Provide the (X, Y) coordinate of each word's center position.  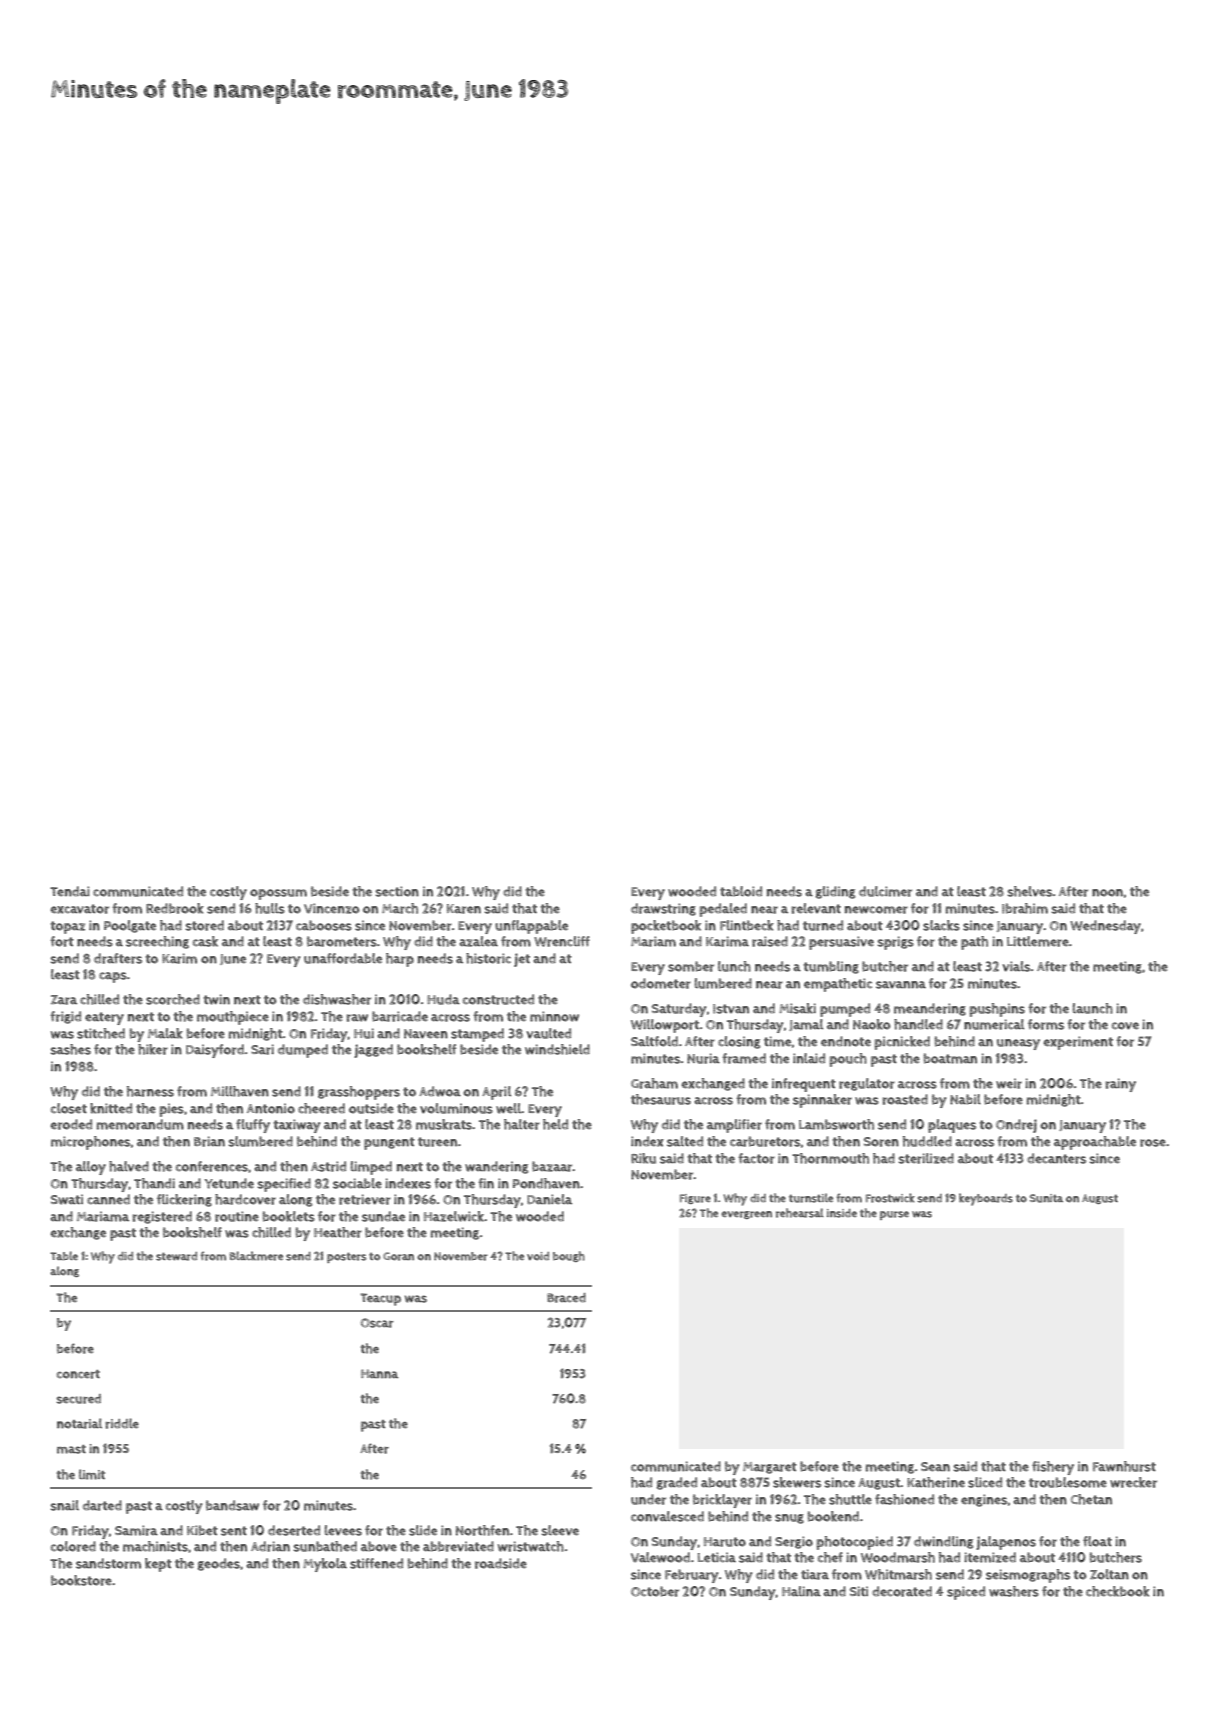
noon (1107, 893)
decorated (902, 1591)
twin (217, 999)
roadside (501, 1563)
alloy (91, 1168)
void (538, 1256)
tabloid (741, 891)
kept (158, 1565)
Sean (935, 1467)
